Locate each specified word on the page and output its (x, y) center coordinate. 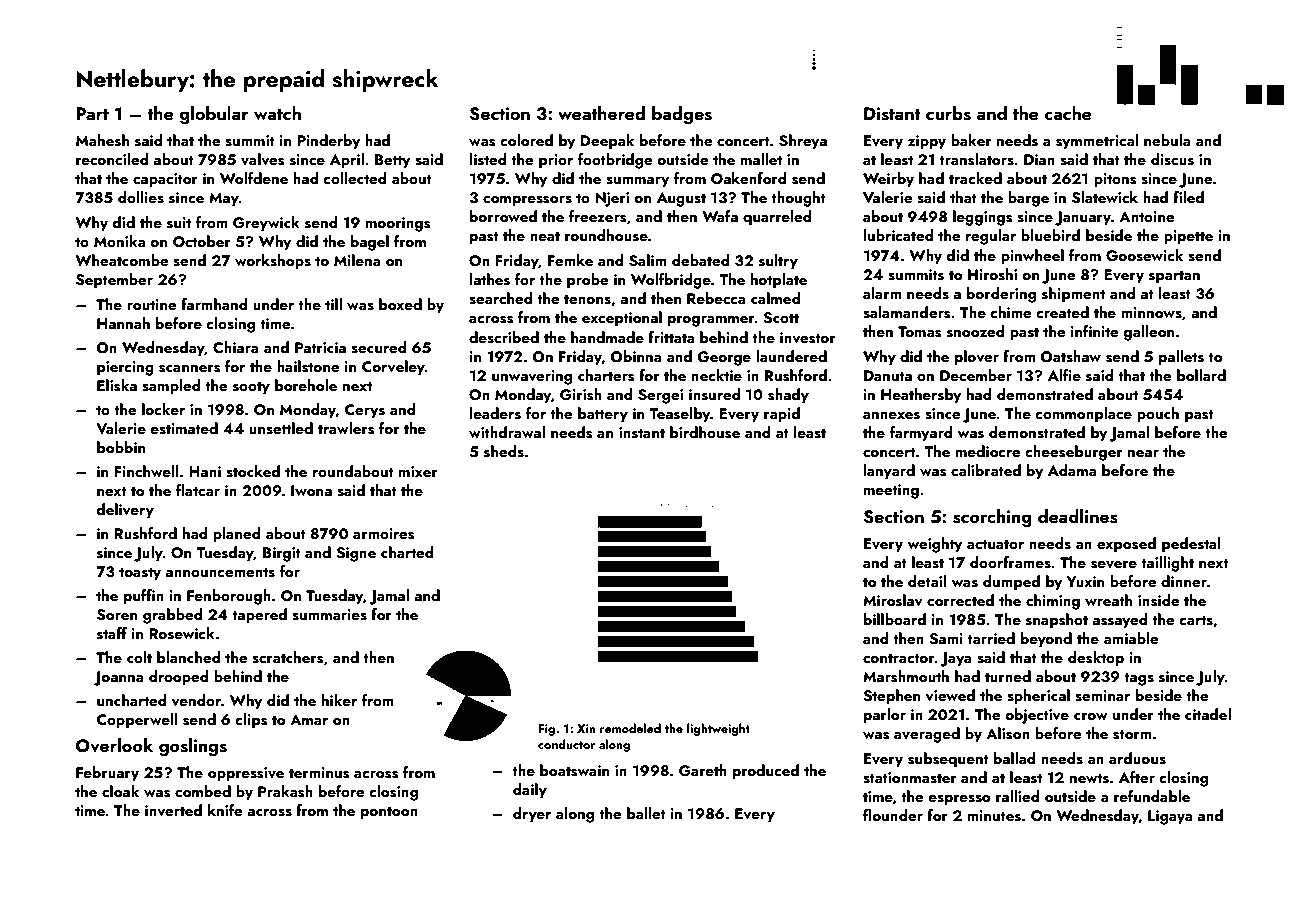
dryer (532, 815)
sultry (778, 262)
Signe (356, 554)
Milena (357, 260)
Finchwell (146, 471)
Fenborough (229, 597)
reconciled (112, 159)
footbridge (615, 161)
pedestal (1191, 545)
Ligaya (1170, 817)
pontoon (389, 813)
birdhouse (705, 432)
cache (1068, 113)
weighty (934, 545)
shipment (1073, 295)
